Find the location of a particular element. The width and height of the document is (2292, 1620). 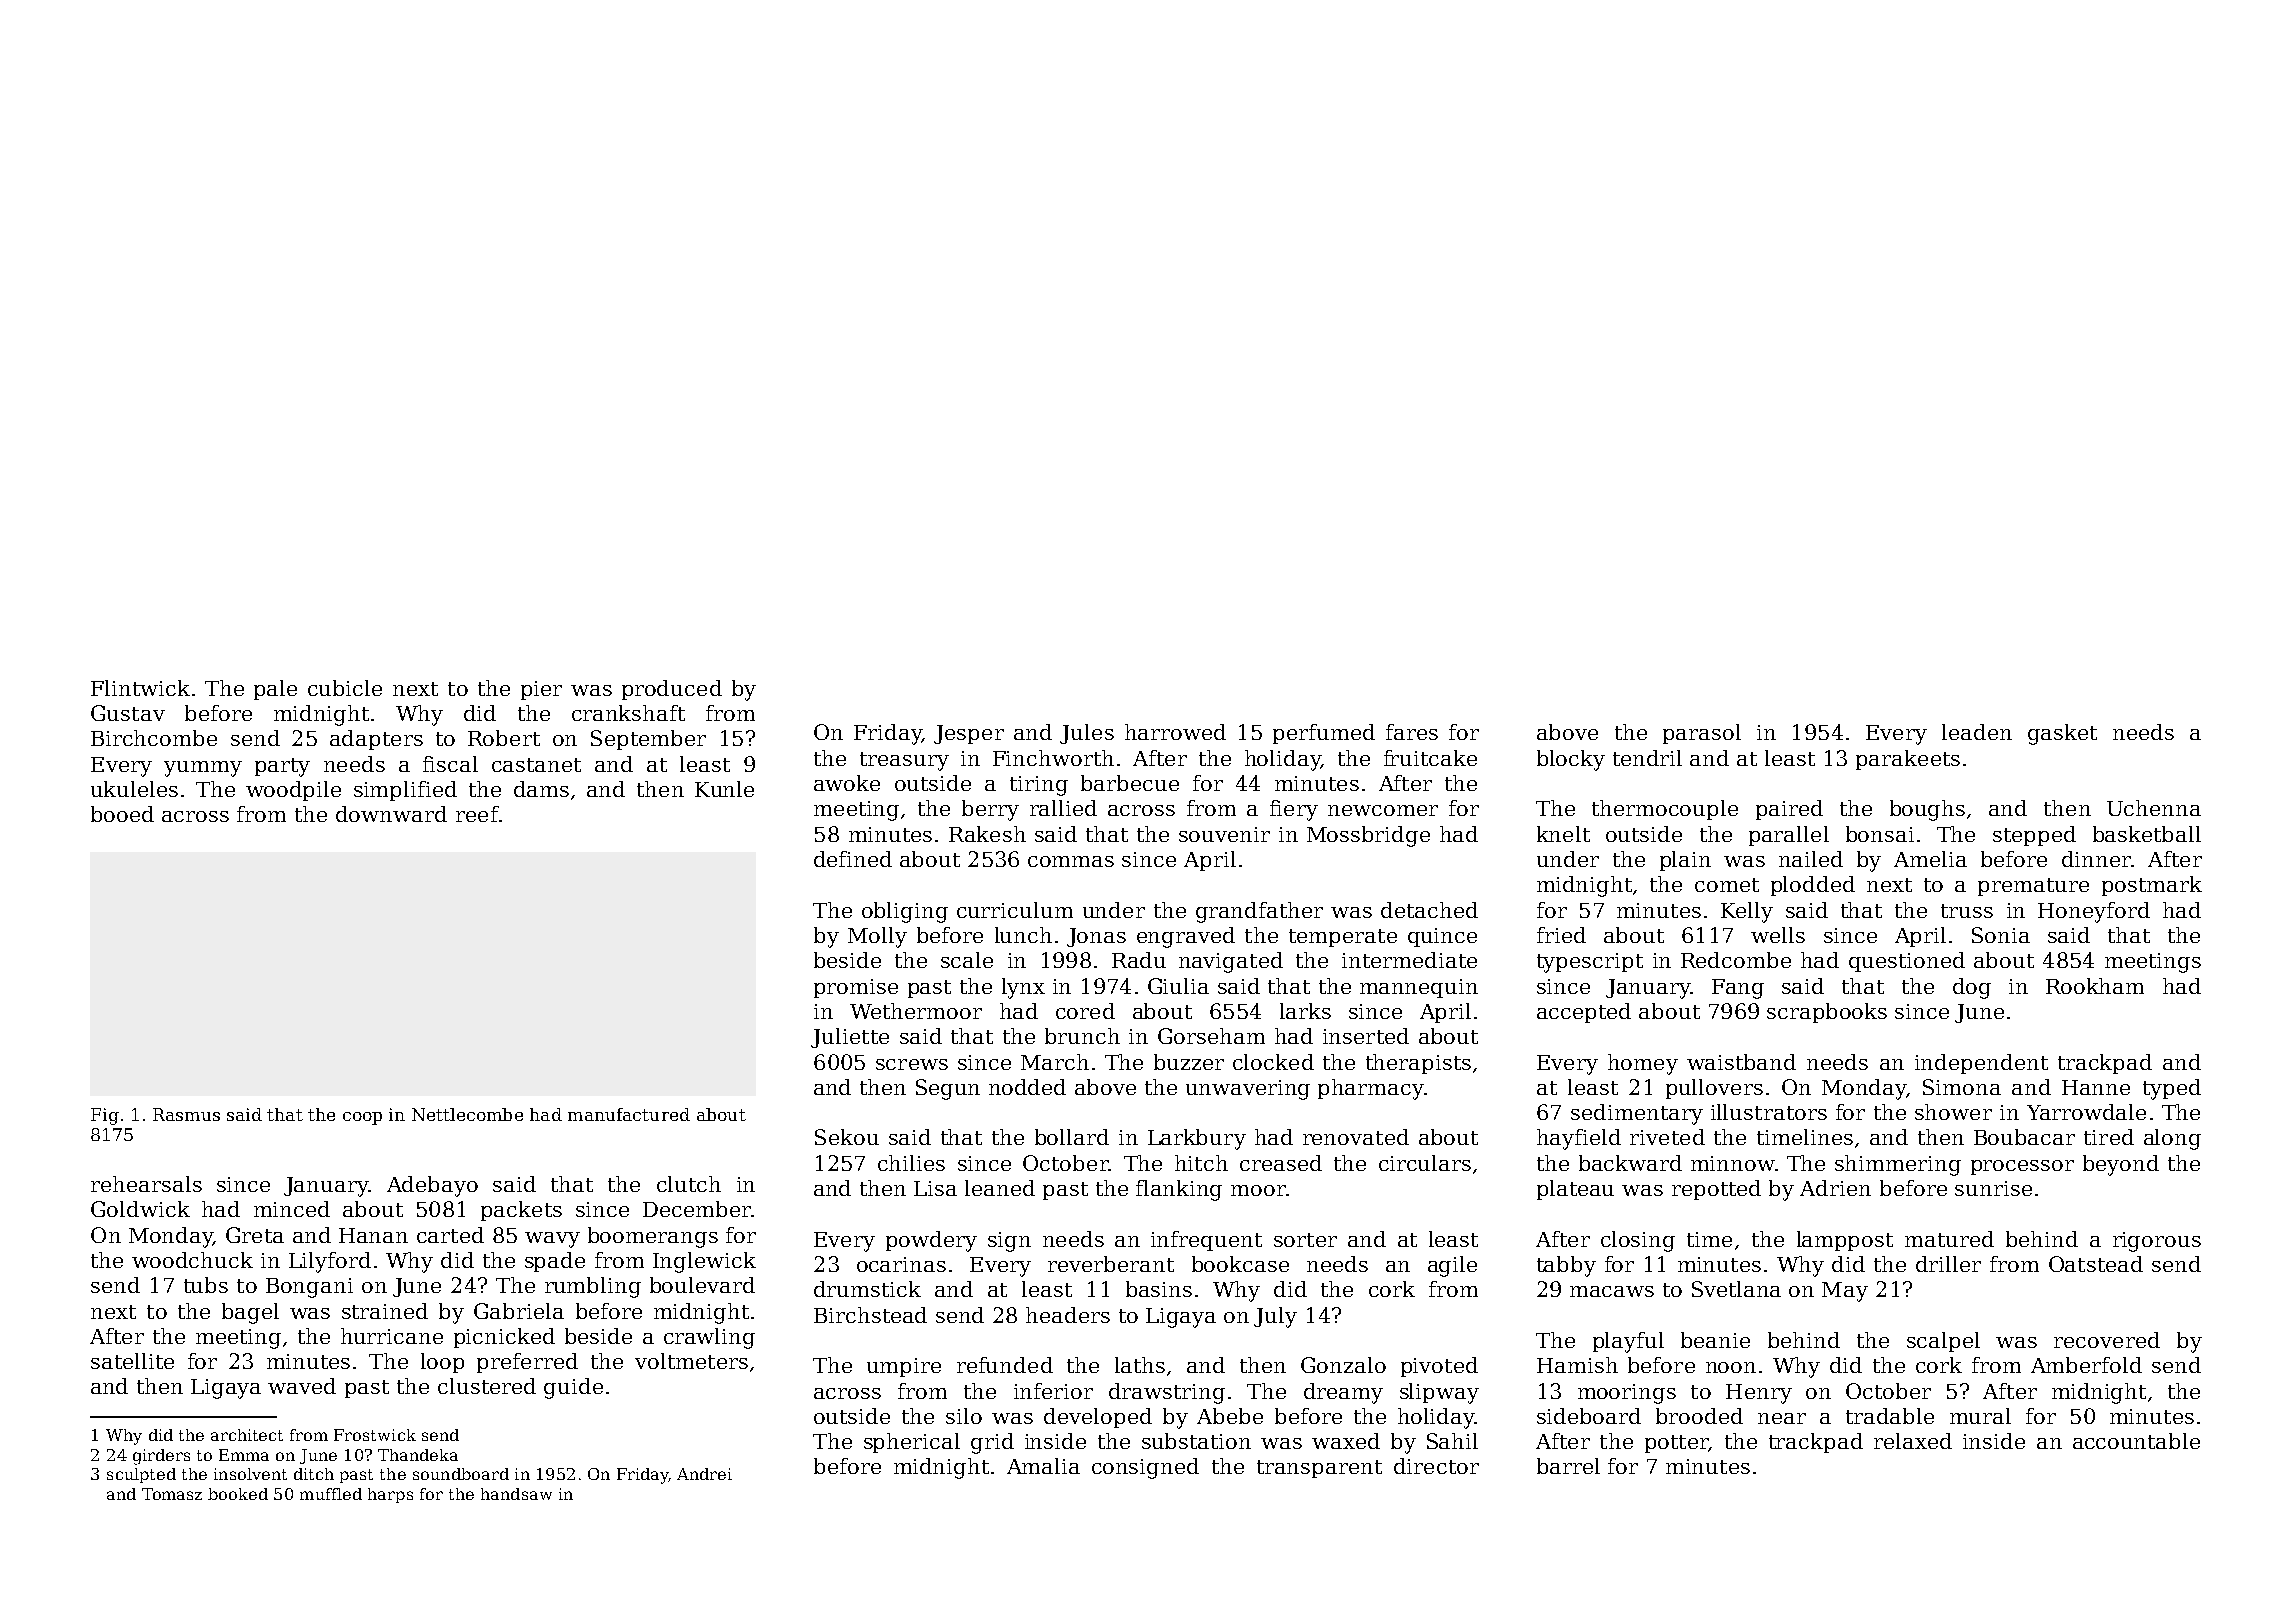

harps is located at coordinates (390, 1495).
